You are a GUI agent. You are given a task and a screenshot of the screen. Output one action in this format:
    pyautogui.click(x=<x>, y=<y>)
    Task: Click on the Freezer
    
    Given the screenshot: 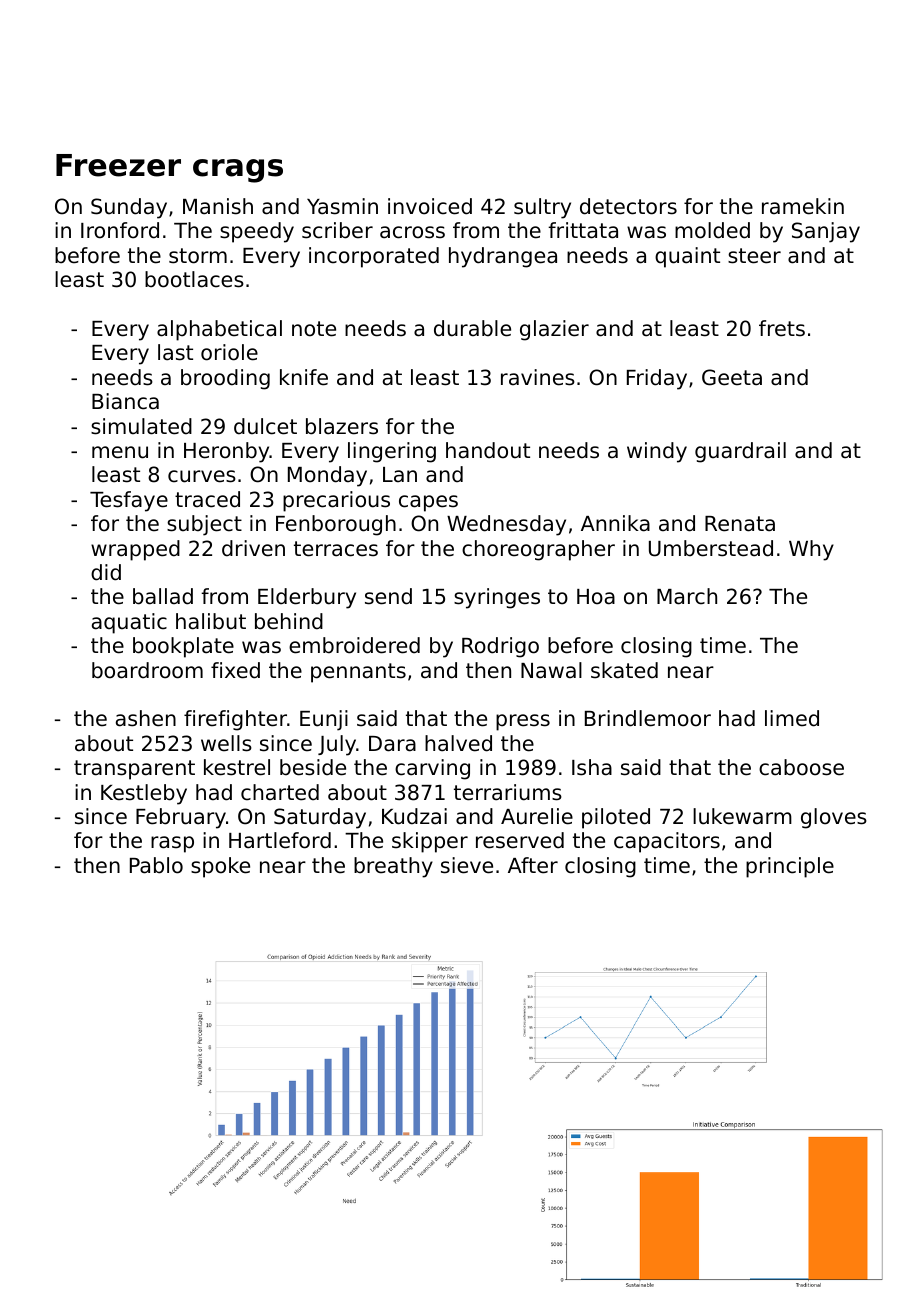 What is the action you would take?
    pyautogui.click(x=118, y=165)
